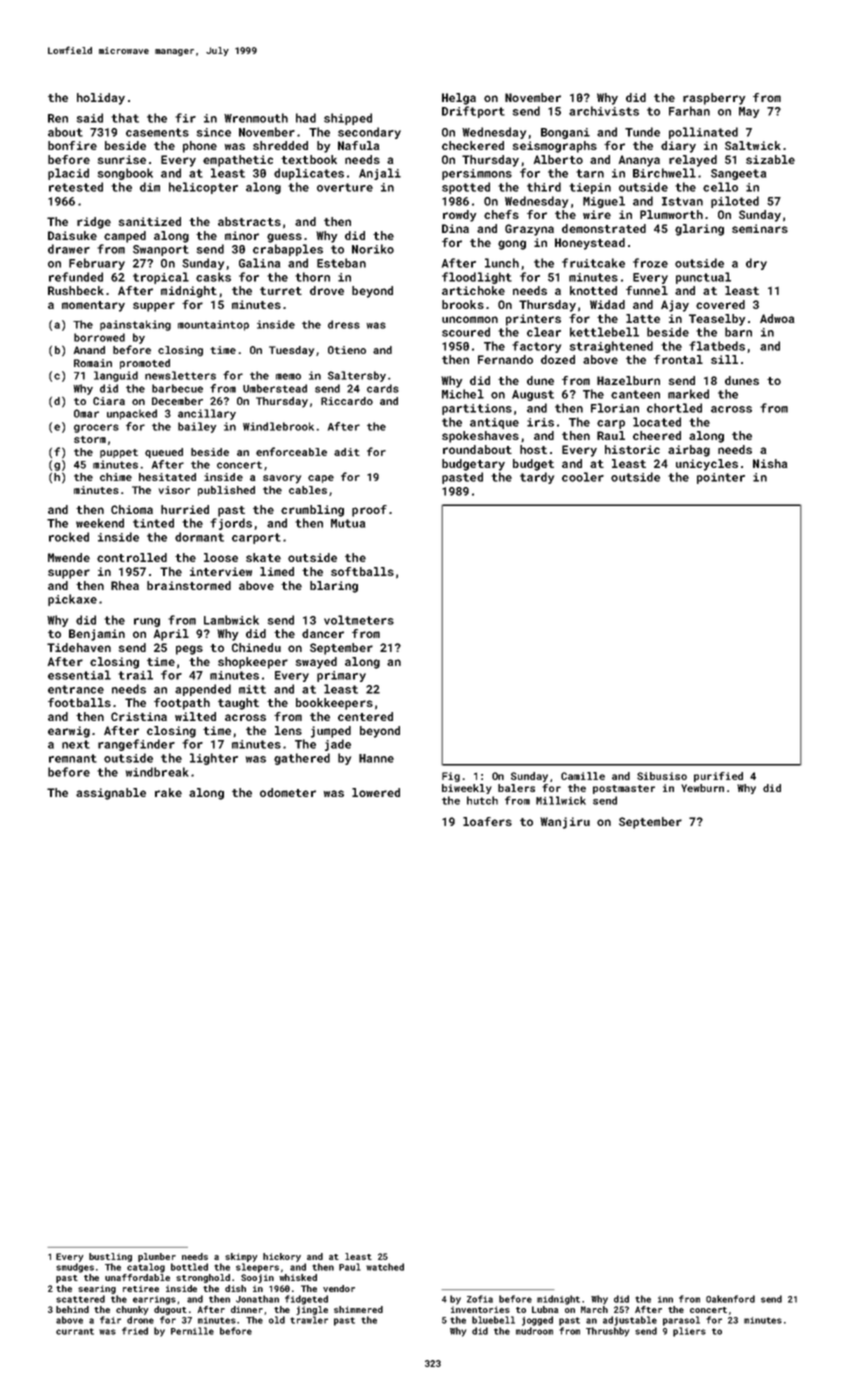  What do you see at coordinates (607, 1332) in the screenshot?
I see `Thrushby` at bounding box center [607, 1332].
